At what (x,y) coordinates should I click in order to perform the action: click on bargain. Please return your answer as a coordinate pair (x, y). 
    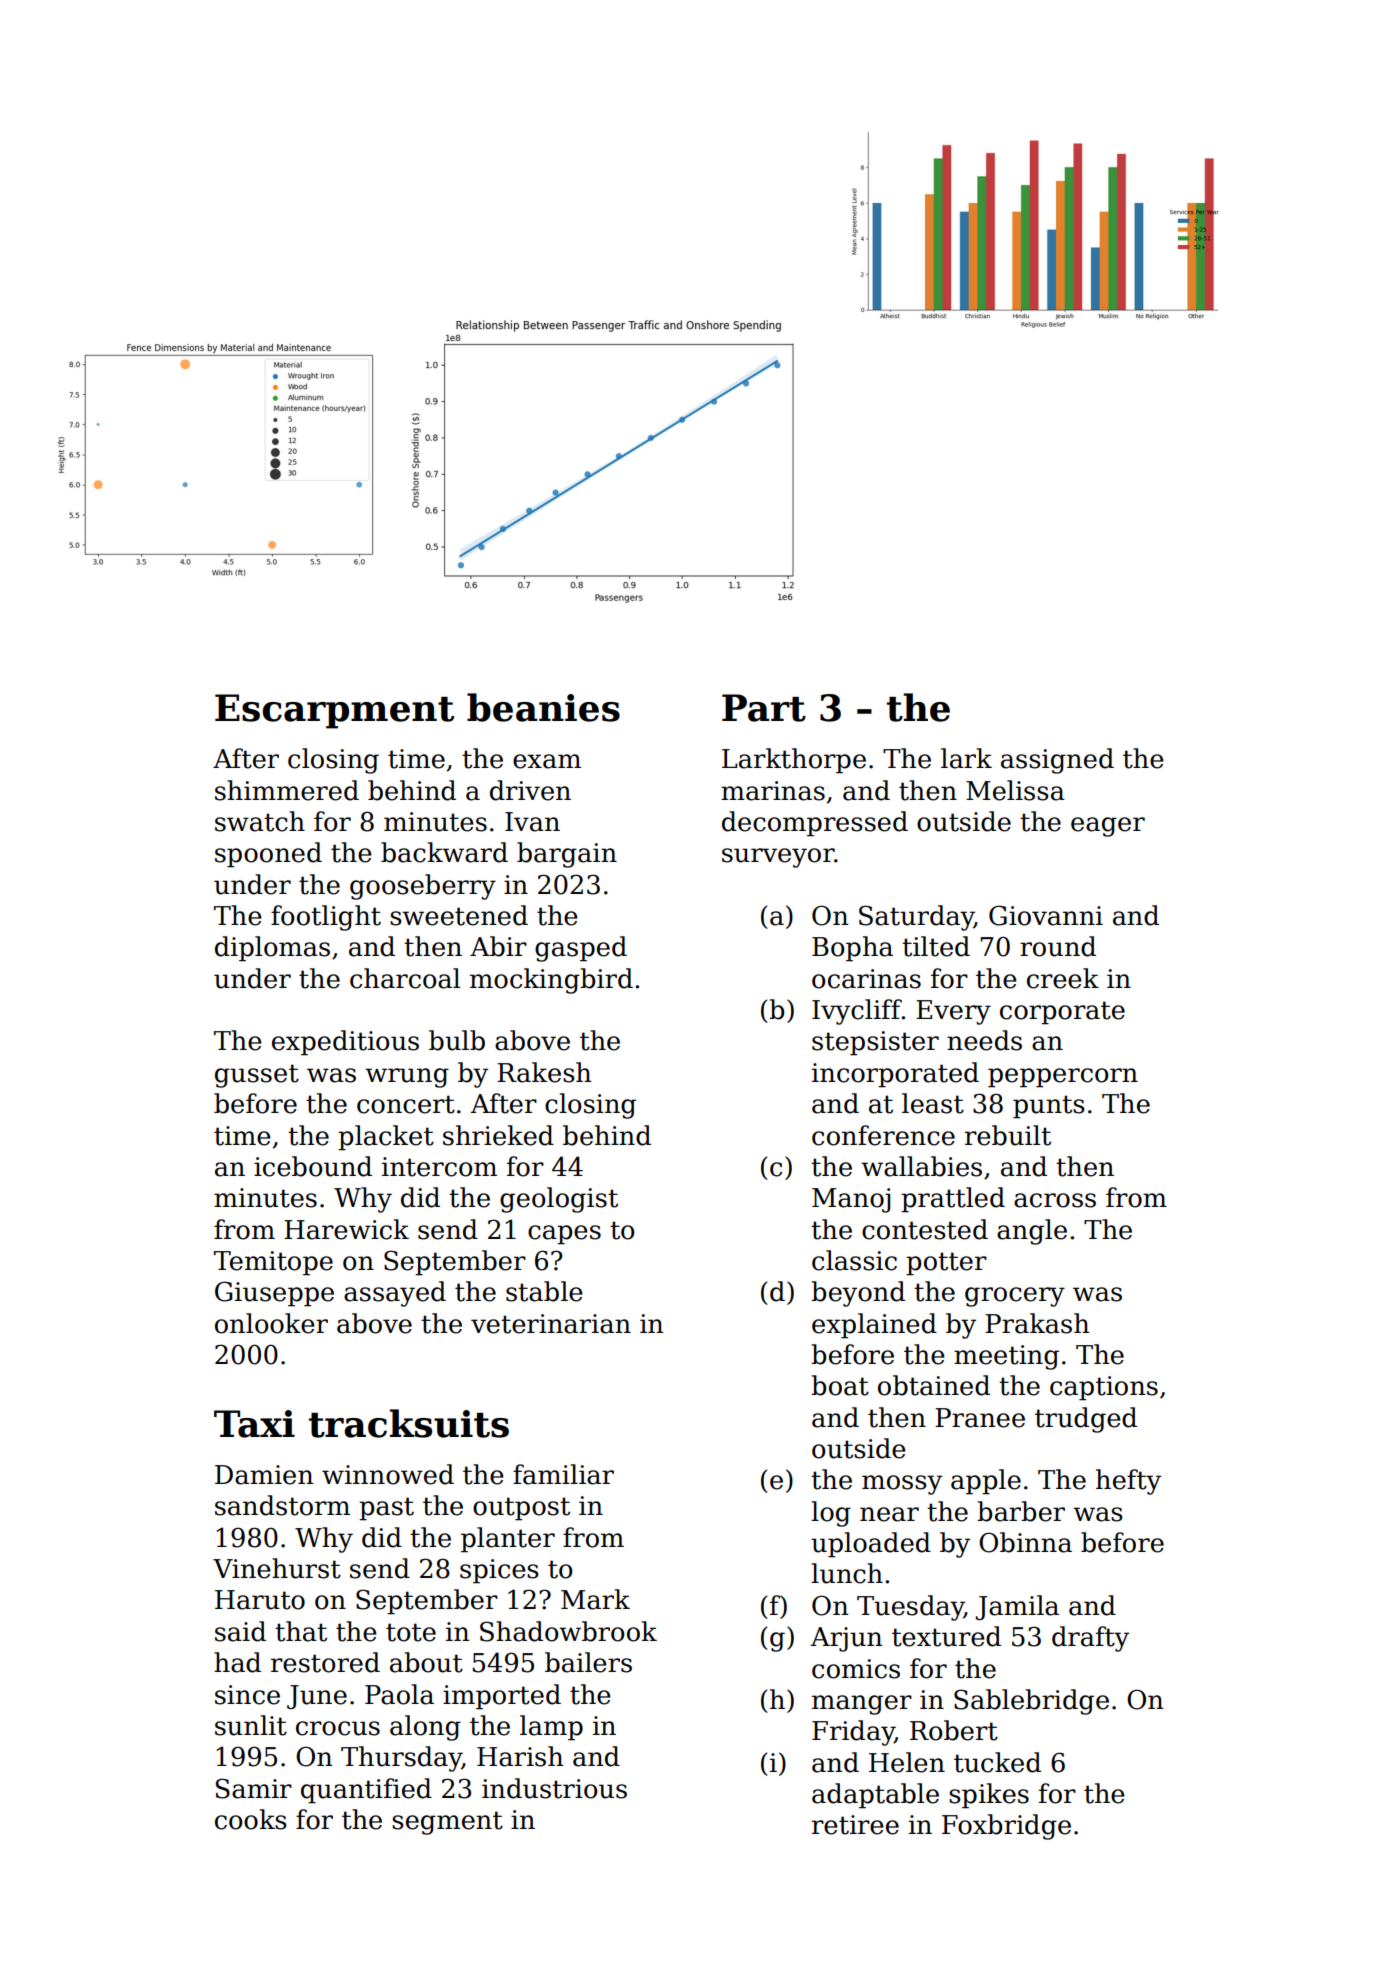
    Looking at the image, I should click on (567, 855).
